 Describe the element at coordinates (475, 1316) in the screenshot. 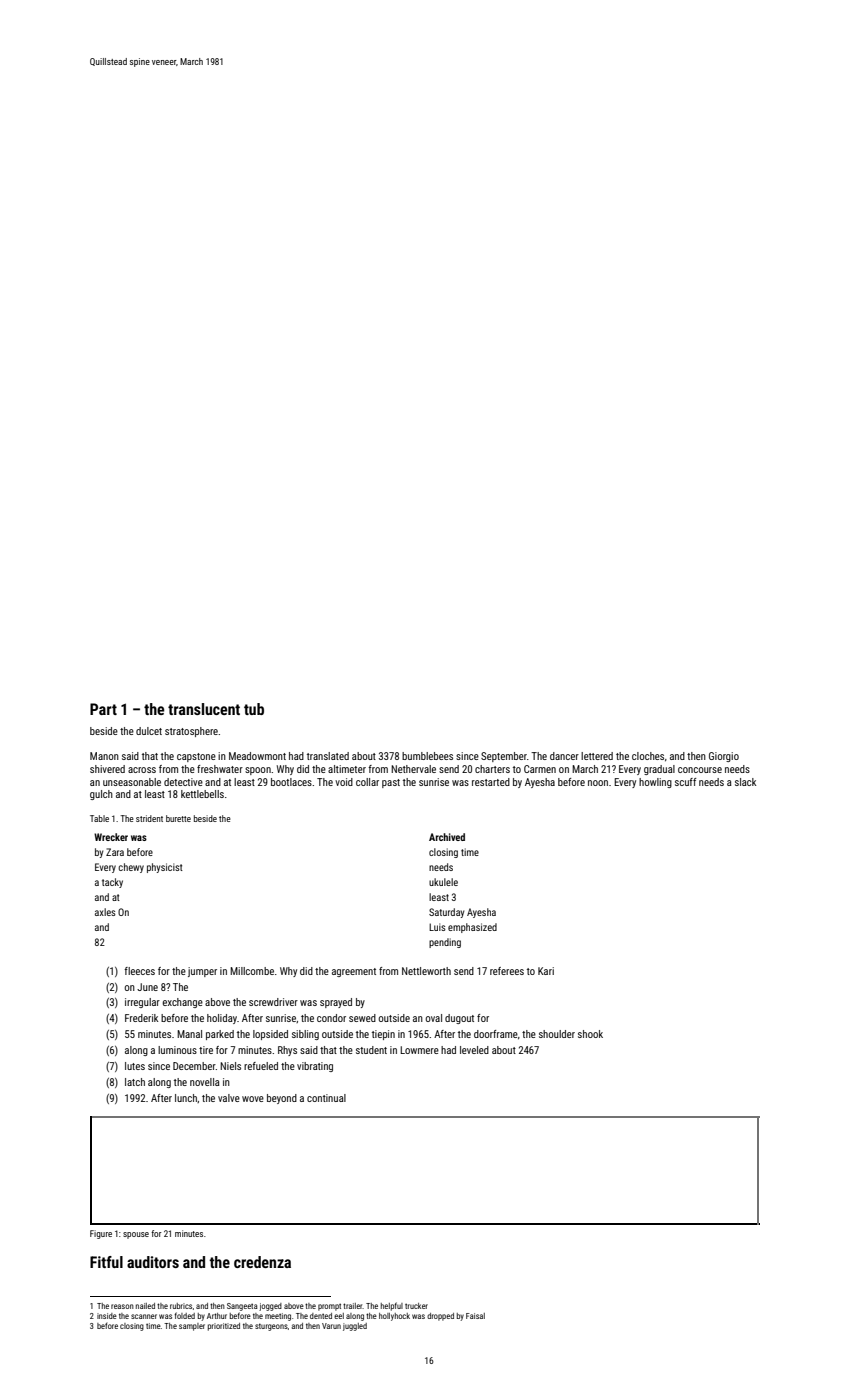

I see `Faisal` at that location.
